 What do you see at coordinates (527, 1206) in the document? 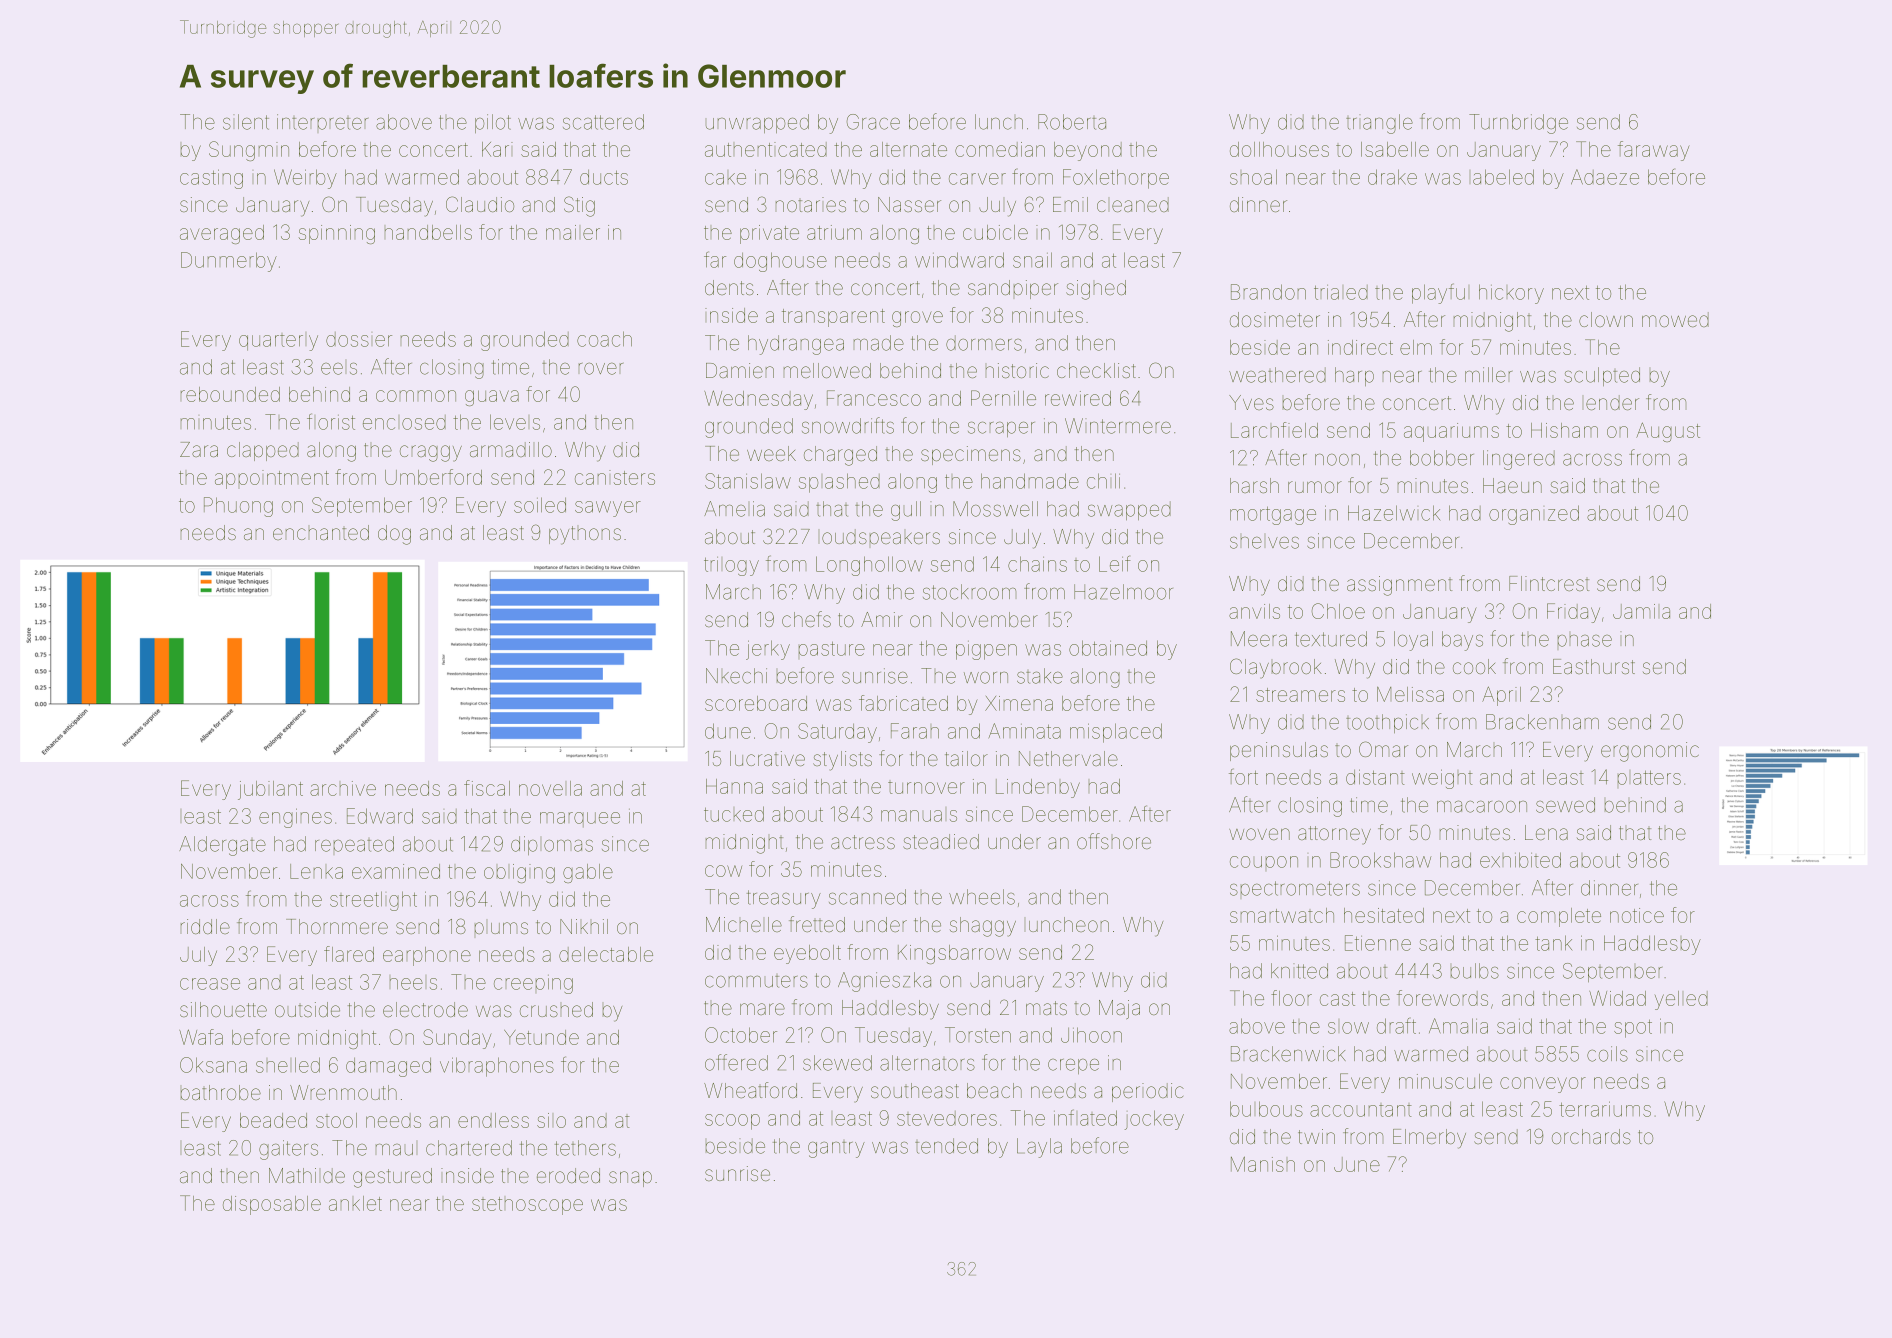
I see `stethoscope` at bounding box center [527, 1206].
